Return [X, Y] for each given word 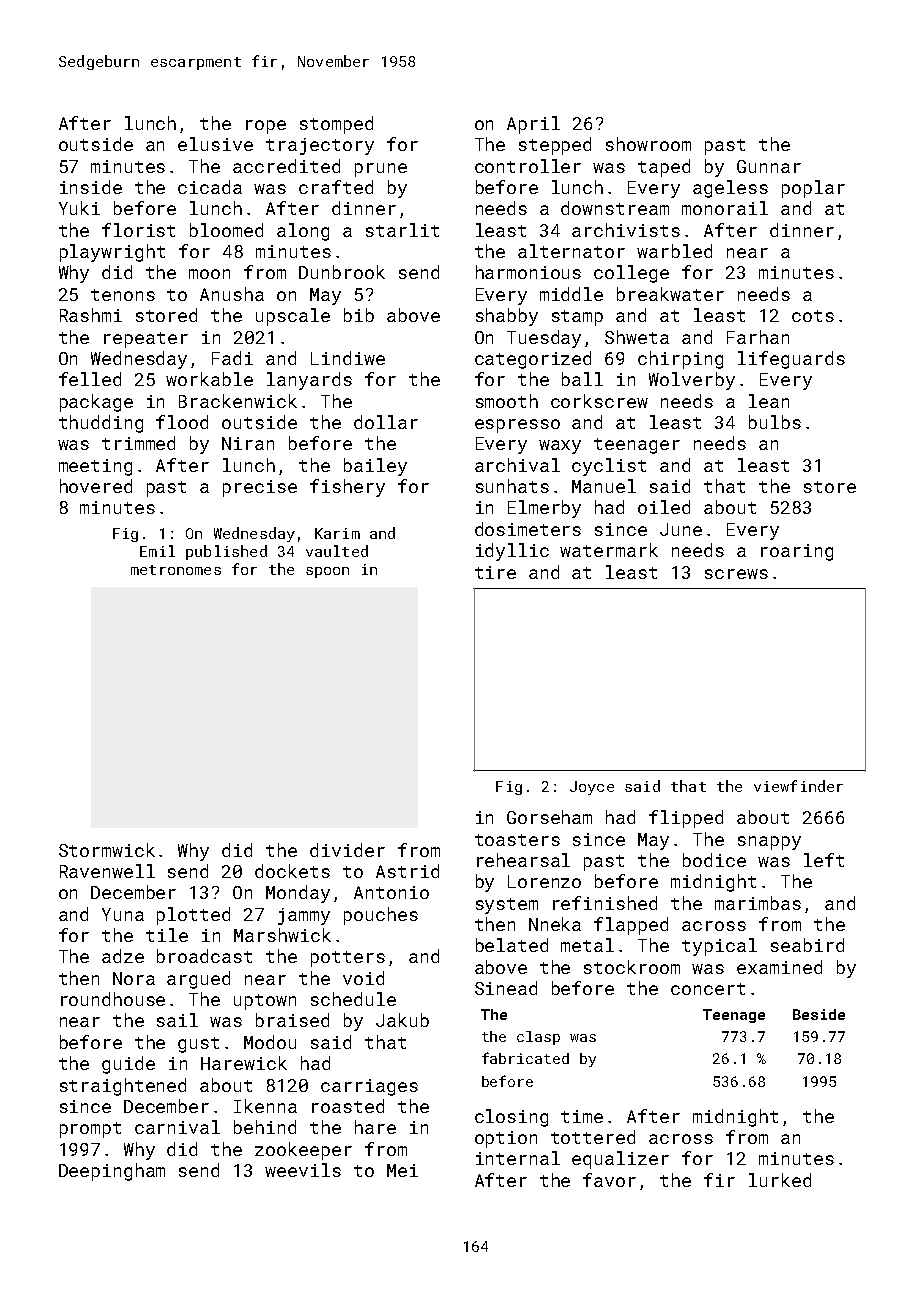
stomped [336, 125]
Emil [157, 551]
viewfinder [798, 786]
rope [266, 127]
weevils [303, 1170]
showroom [648, 144]
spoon [327, 572]
